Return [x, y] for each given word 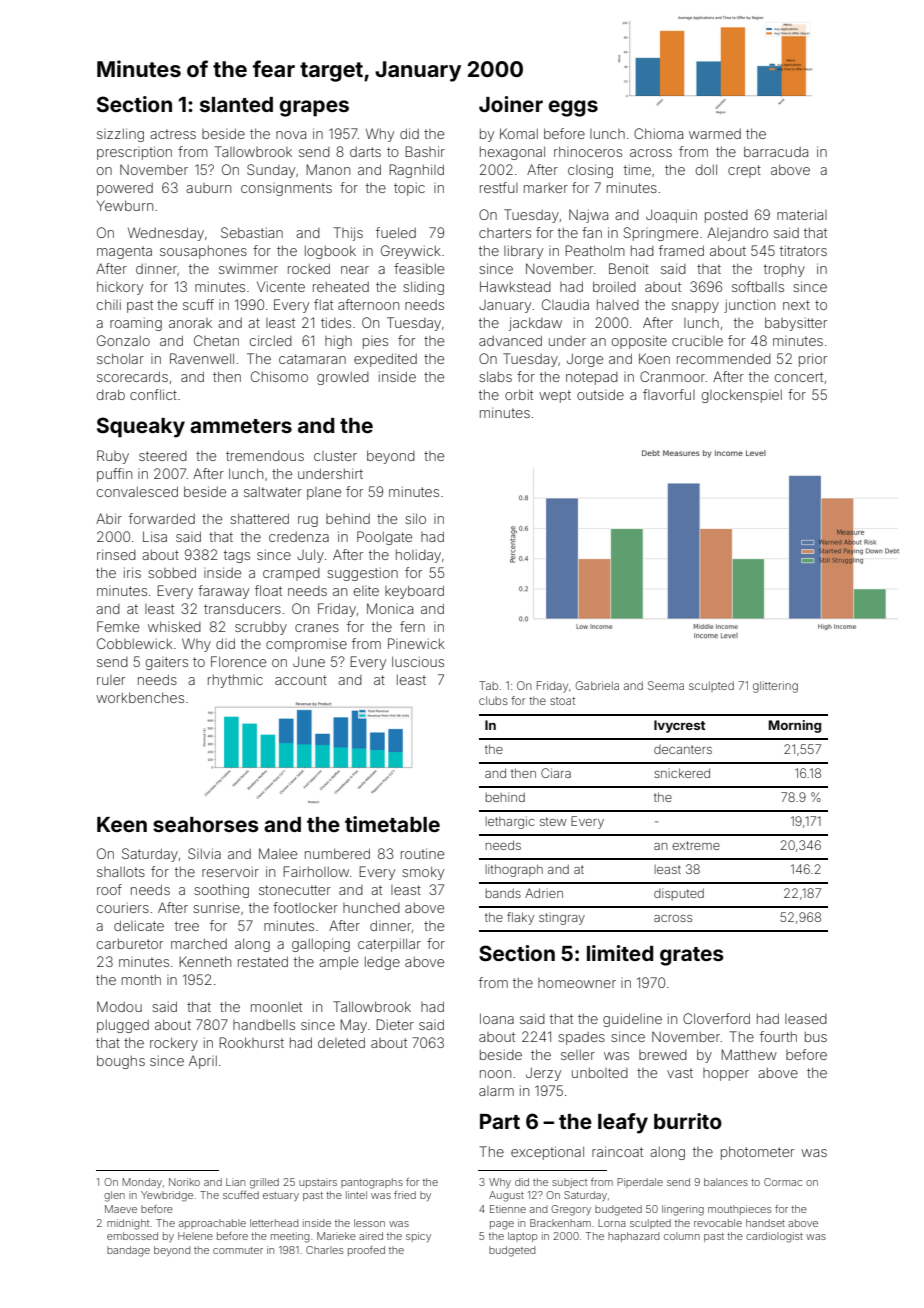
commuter [238, 1250]
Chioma [658, 133]
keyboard [414, 592]
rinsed [116, 554]
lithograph [514, 870]
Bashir [425, 151]
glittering [775, 687]
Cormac [783, 1182]
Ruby [113, 457]
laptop [522, 1237]
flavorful [669, 394]
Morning [795, 726]
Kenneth [205, 961]
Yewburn [125, 205]
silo [415, 518]
